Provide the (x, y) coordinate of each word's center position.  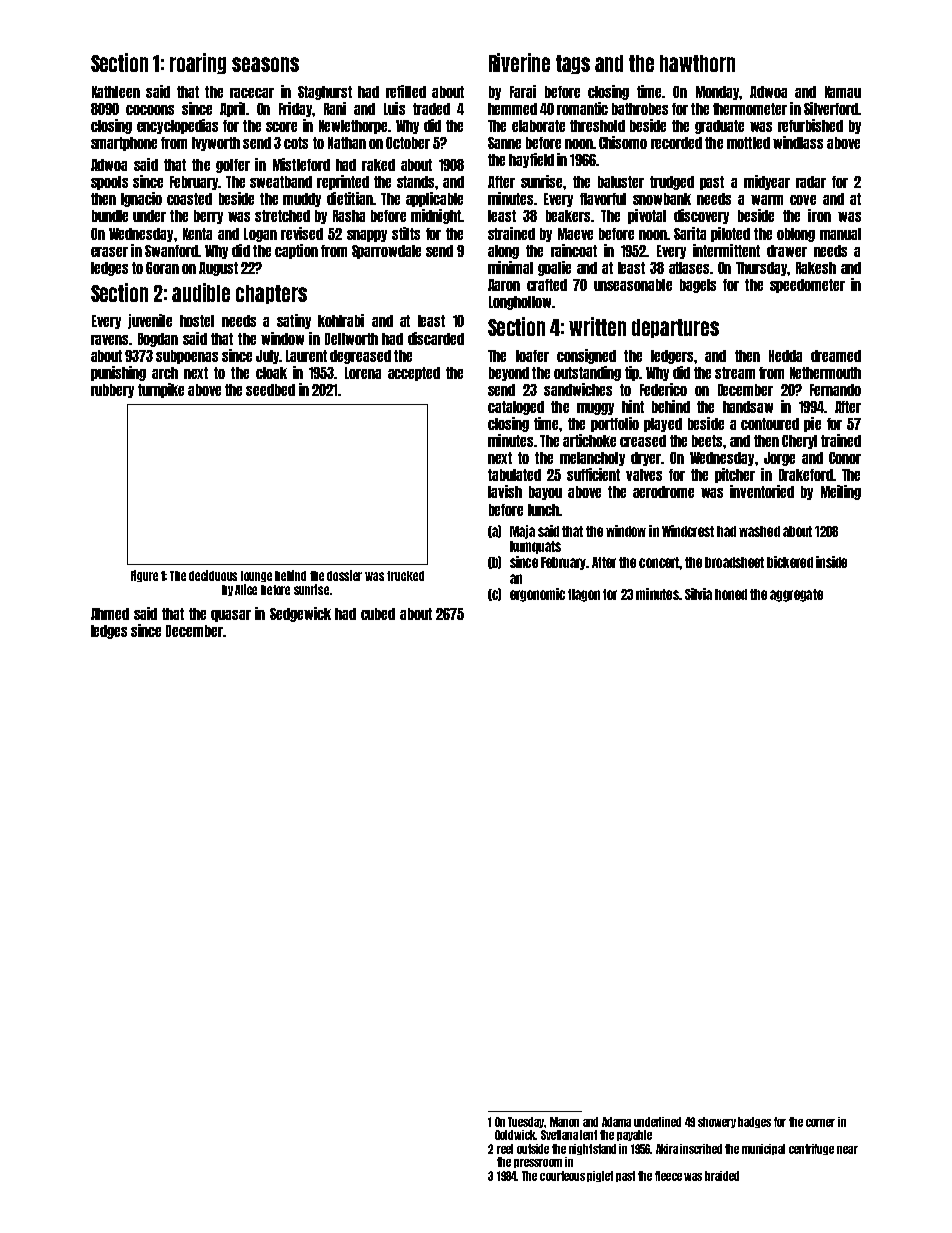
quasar (231, 616)
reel (505, 1149)
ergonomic (537, 595)
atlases (689, 268)
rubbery (112, 391)
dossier (344, 575)
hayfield (531, 160)
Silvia (698, 594)
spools (109, 183)
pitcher (735, 475)
